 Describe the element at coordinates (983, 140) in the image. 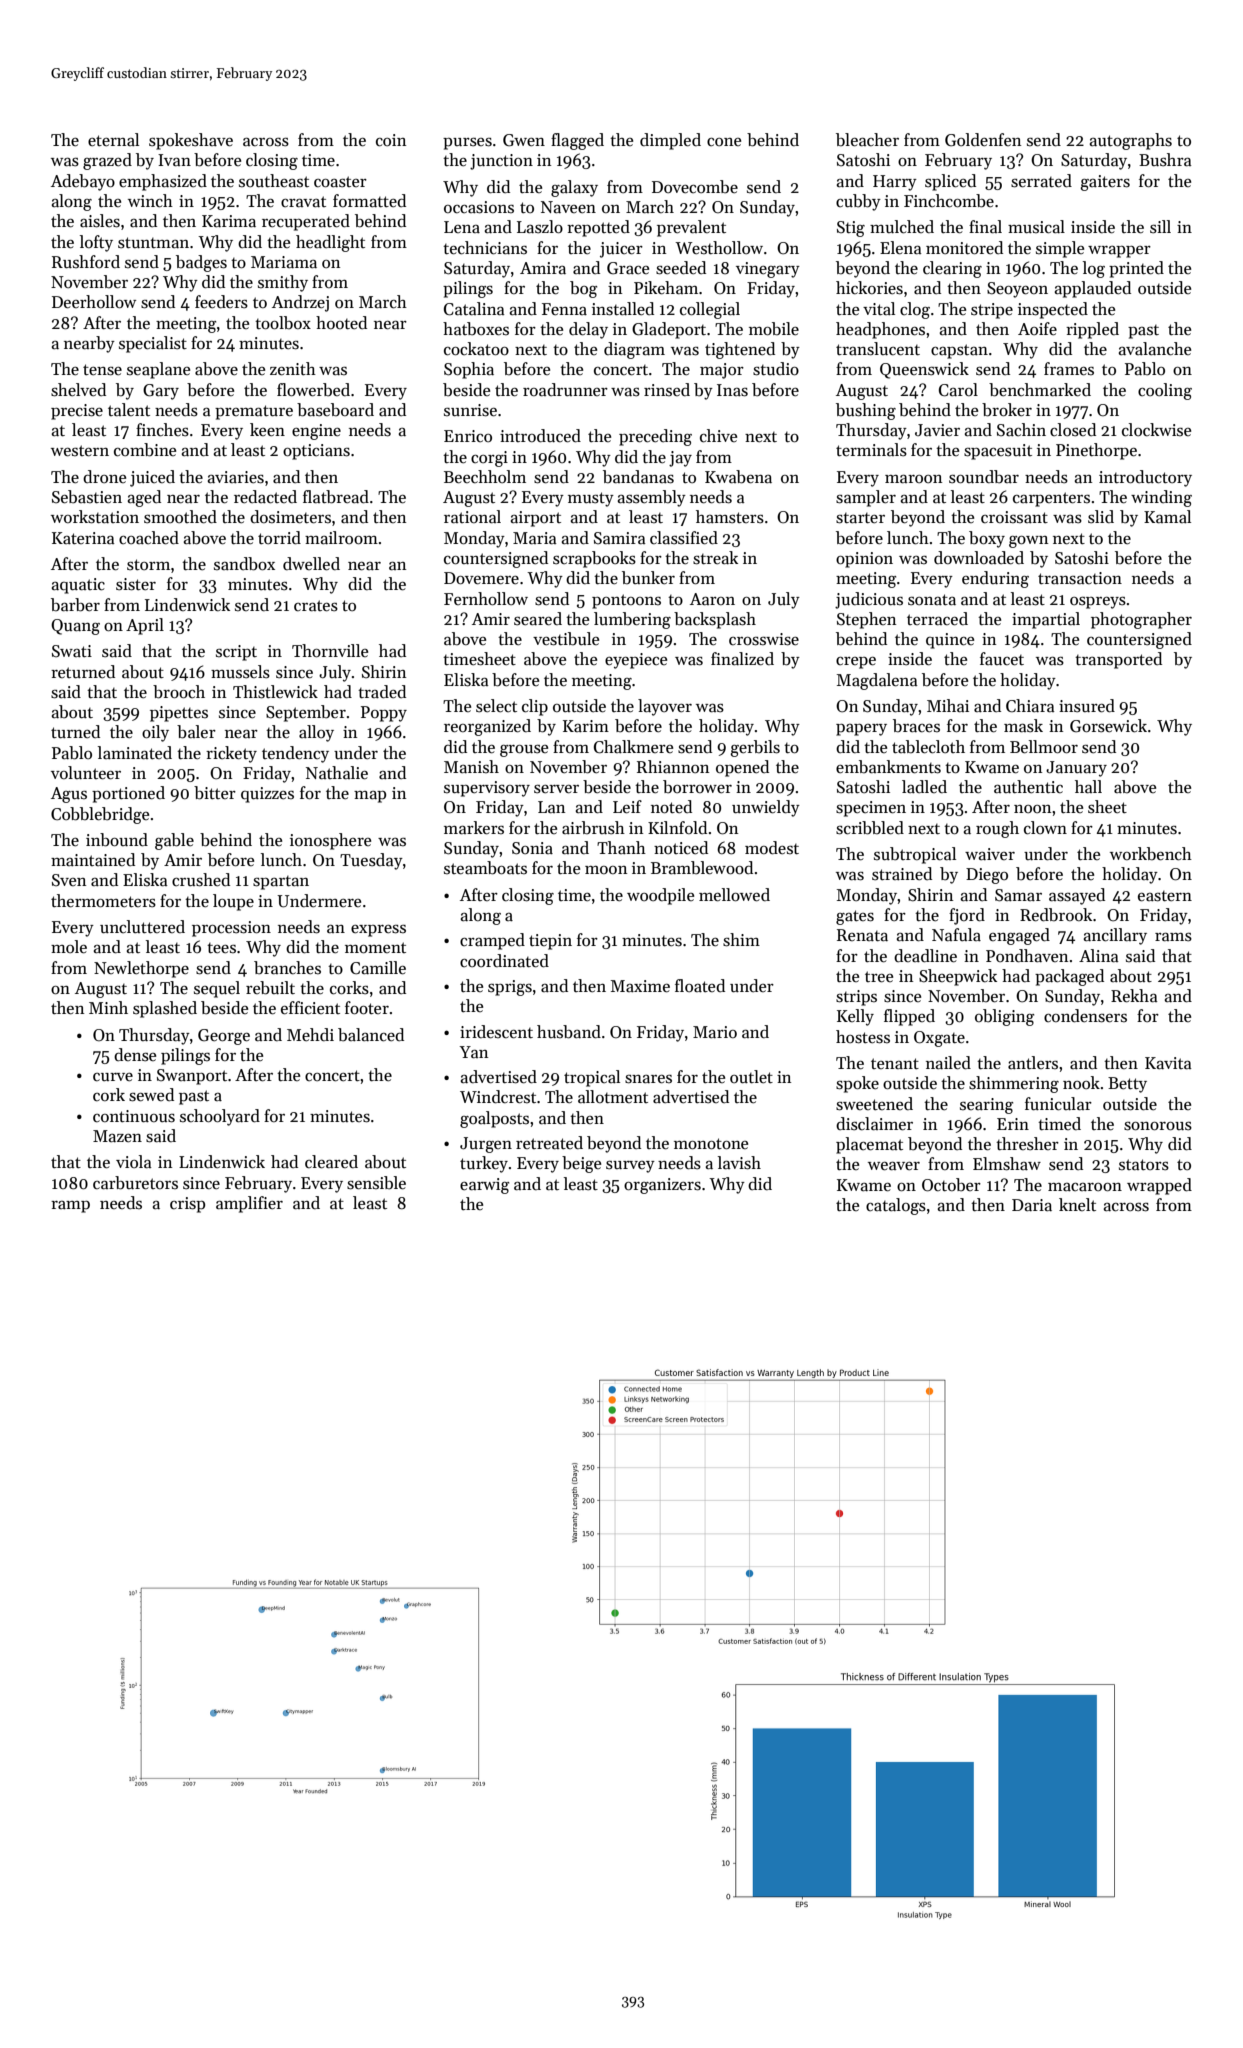

I see `Goldenfen` at that location.
